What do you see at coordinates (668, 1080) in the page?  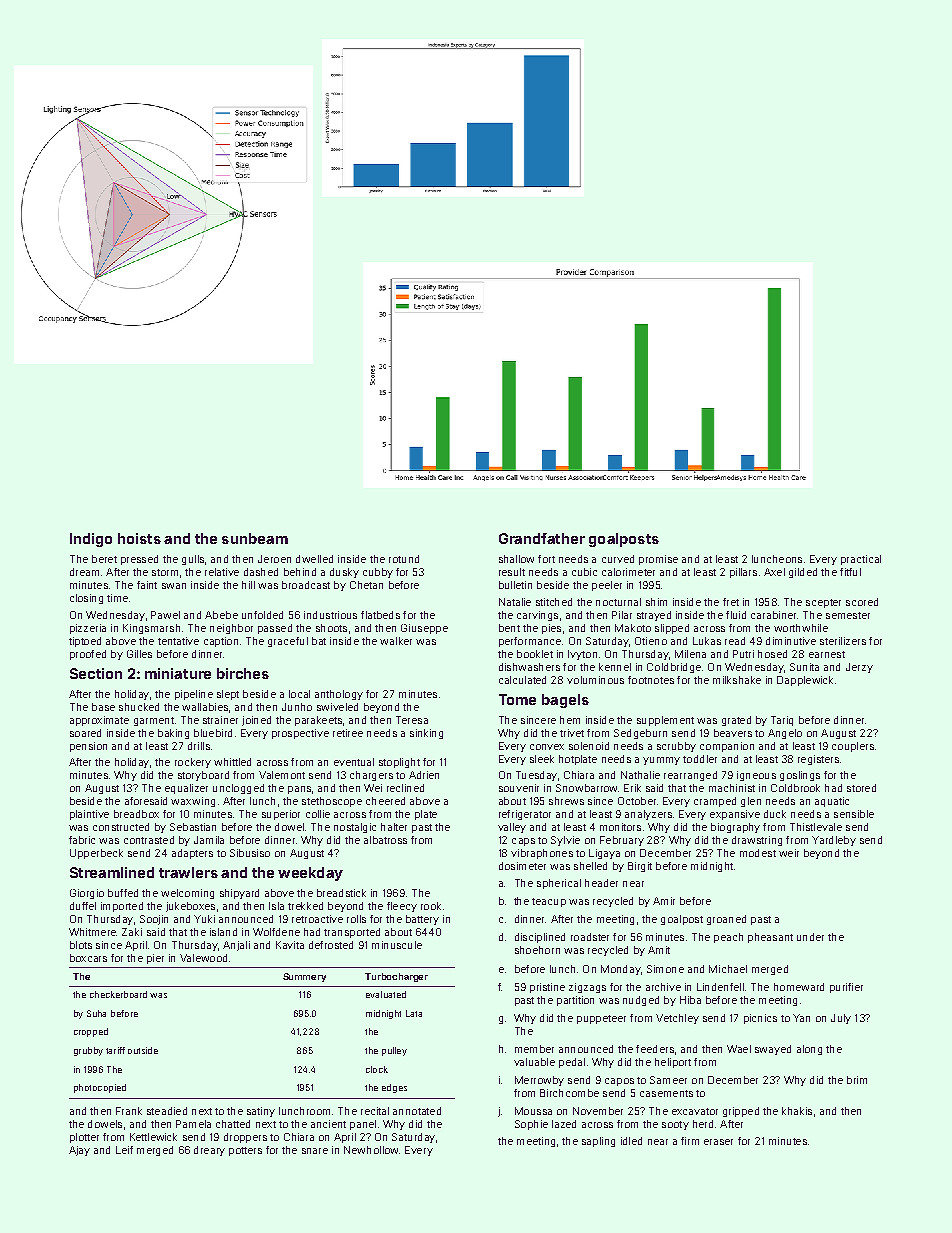 I see `Sameer` at bounding box center [668, 1080].
